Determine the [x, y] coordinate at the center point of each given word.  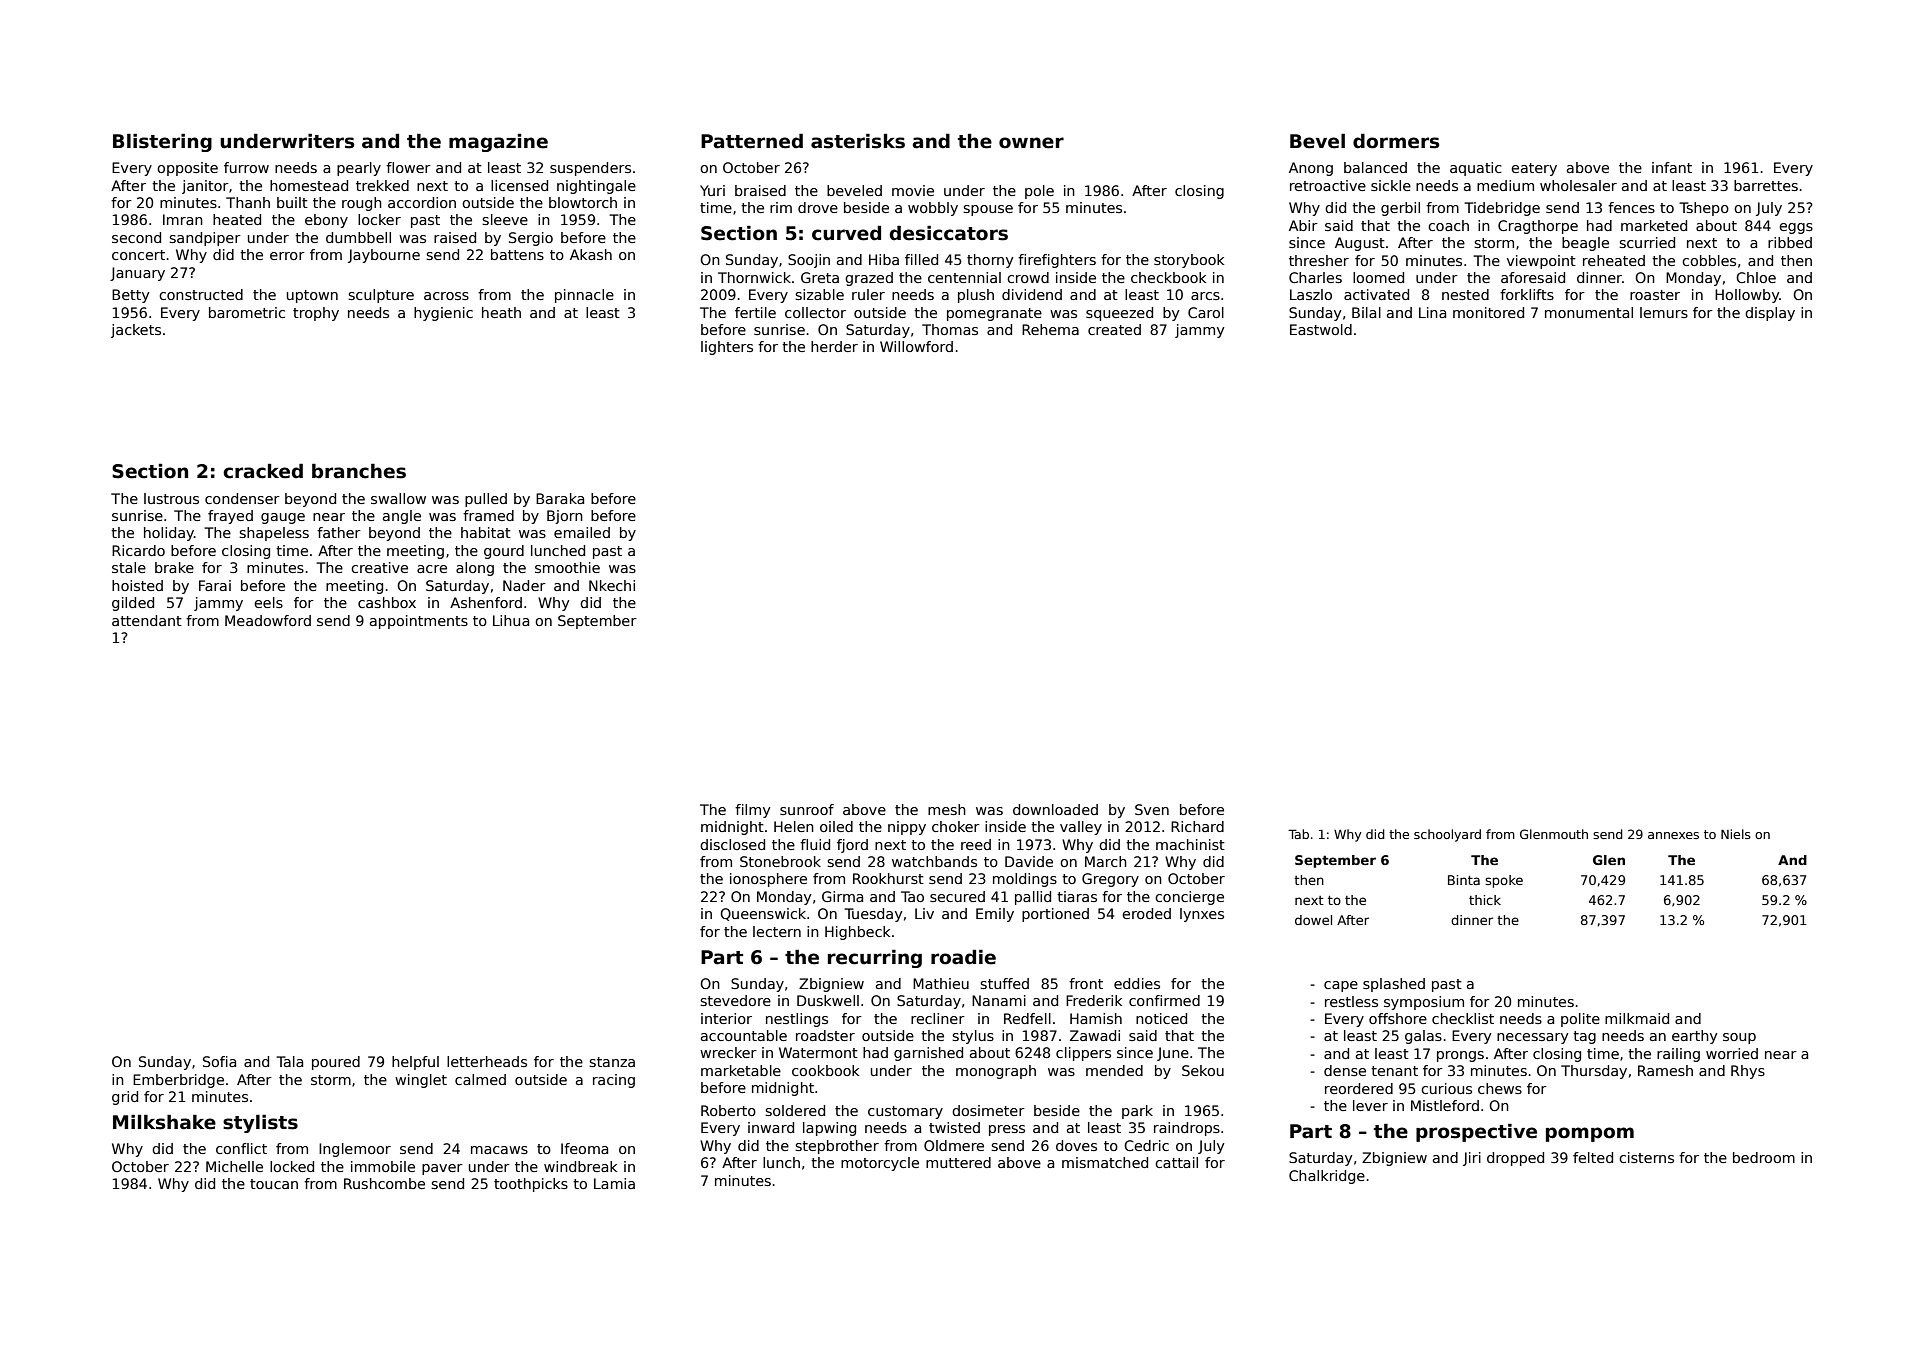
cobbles [1709, 260]
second [136, 237]
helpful [415, 1063]
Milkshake [164, 1122]
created [1114, 329]
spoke [1504, 881]
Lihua [511, 620]
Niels [1736, 834]
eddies [1137, 983]
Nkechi [612, 585]
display [1770, 314]
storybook [1189, 261]
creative [379, 567]
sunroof [807, 809]
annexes [1673, 835]
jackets [136, 331]
